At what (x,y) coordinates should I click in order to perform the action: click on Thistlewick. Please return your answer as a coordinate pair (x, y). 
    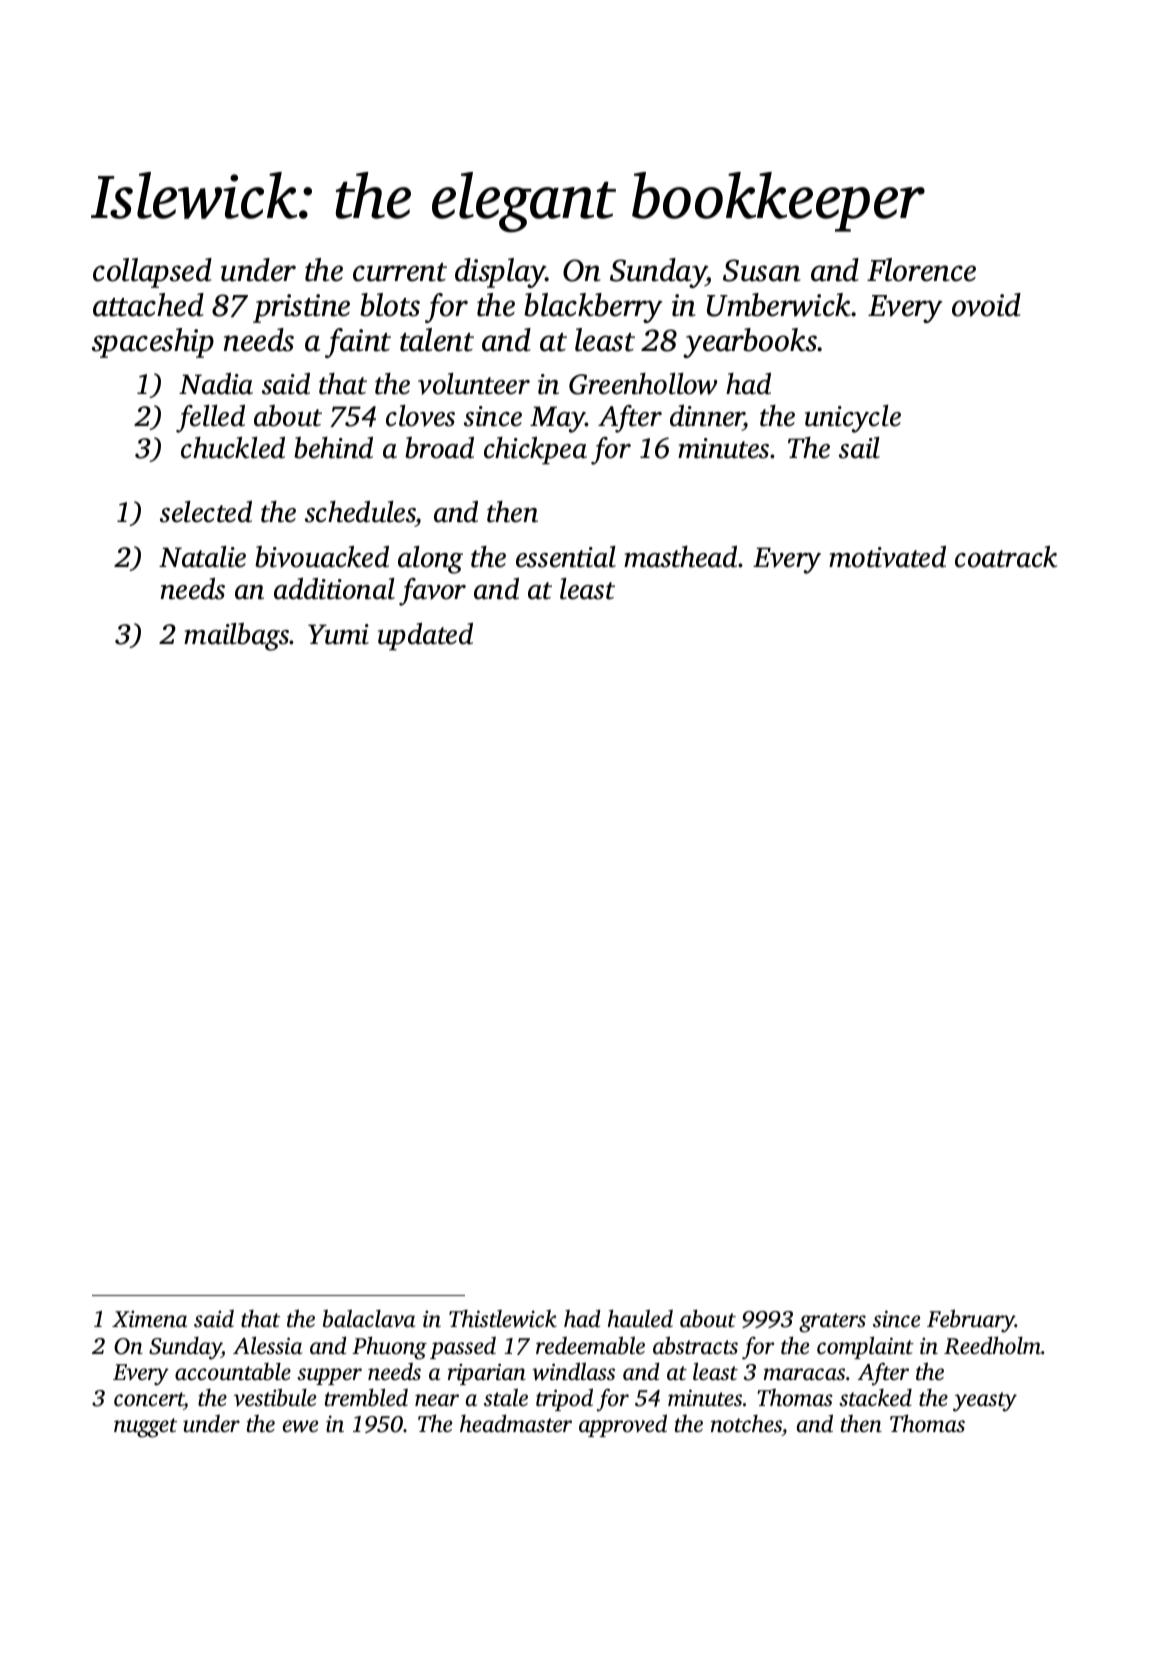
    Looking at the image, I should click on (503, 1318).
